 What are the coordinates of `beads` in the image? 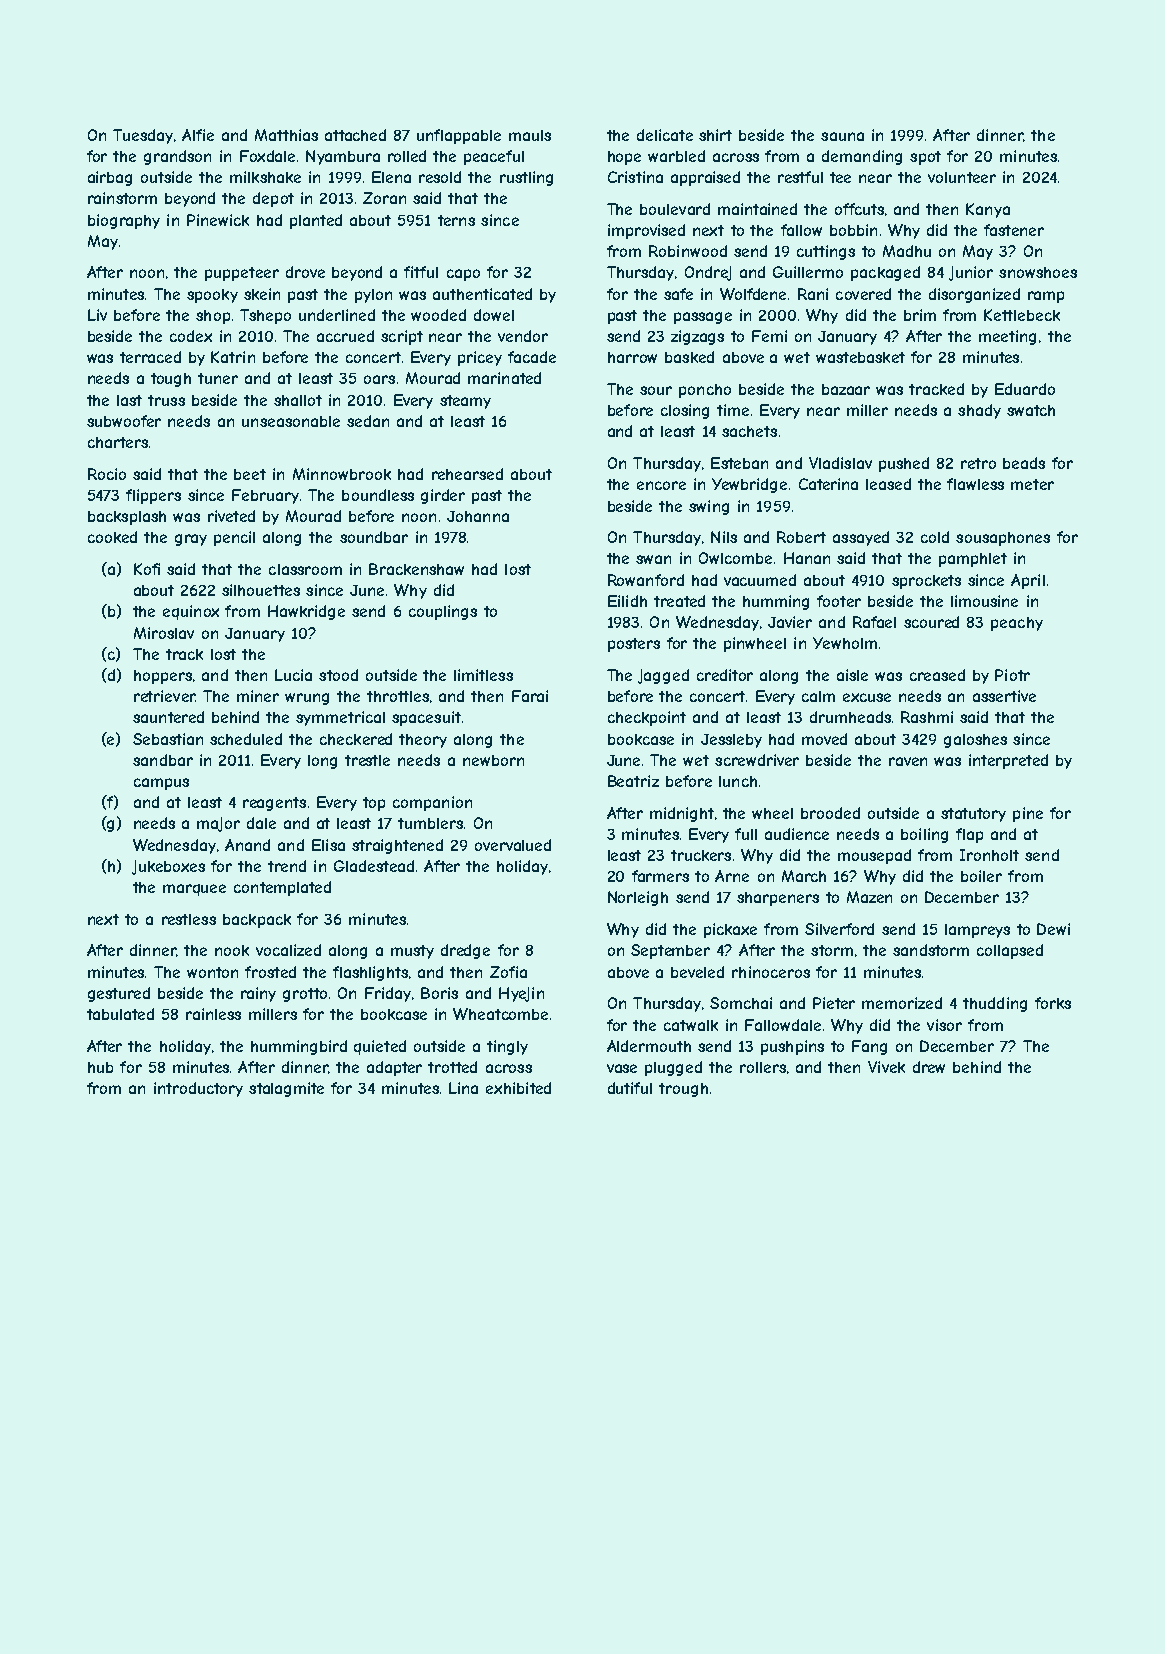 It's located at (1024, 463).
